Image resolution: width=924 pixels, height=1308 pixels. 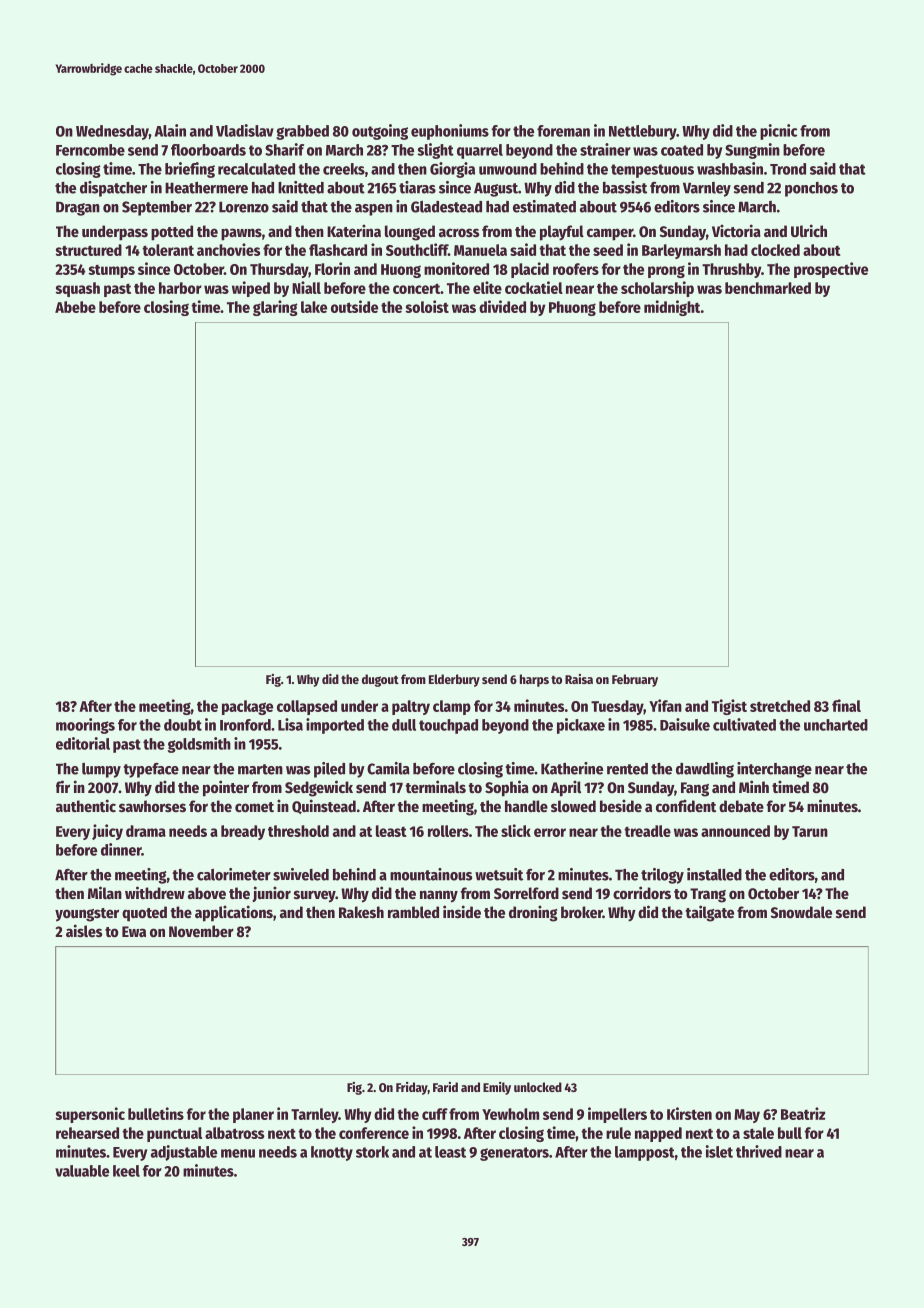 I want to click on generators, so click(x=514, y=1154).
